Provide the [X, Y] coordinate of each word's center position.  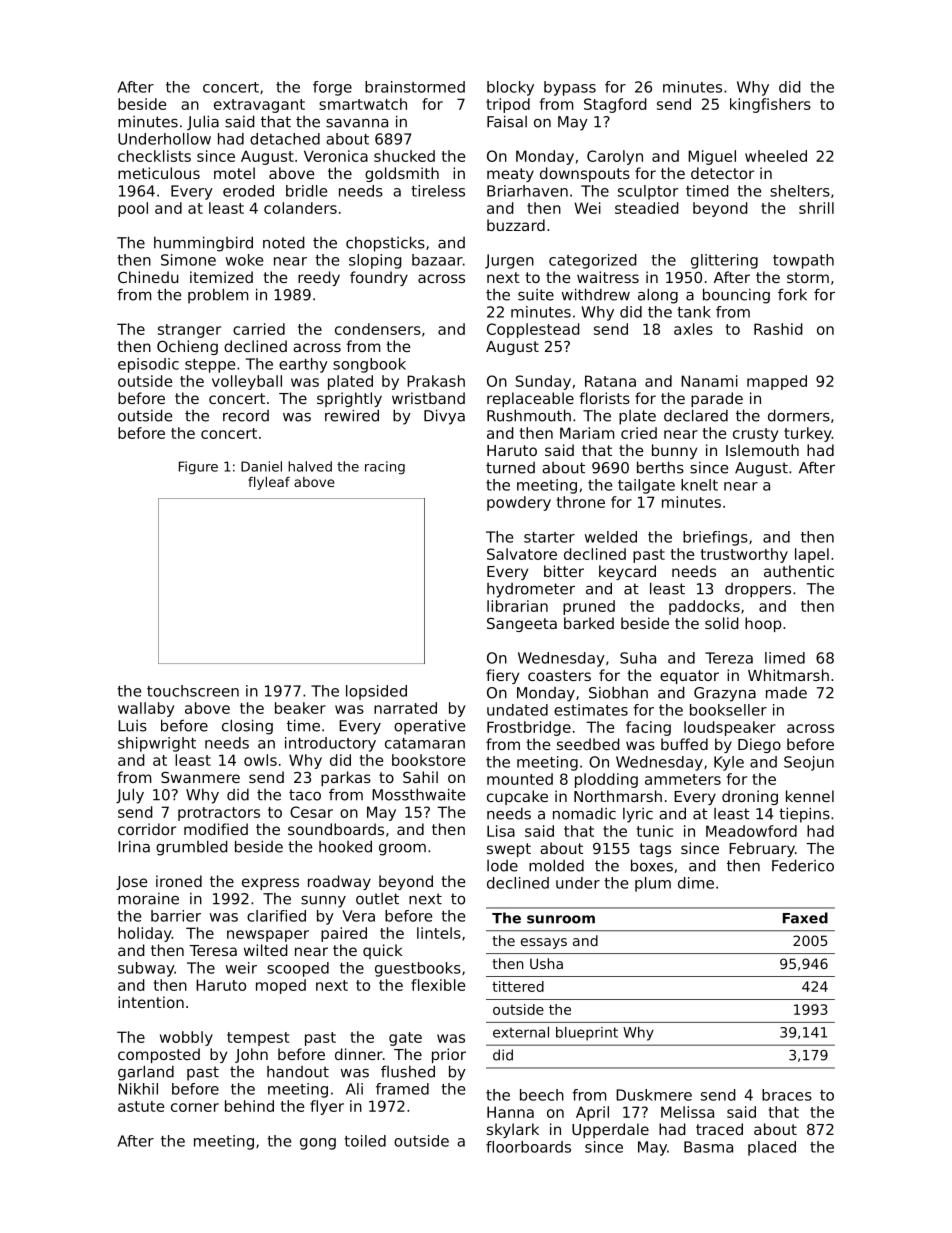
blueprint [587, 1034]
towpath [803, 261]
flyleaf [269, 483]
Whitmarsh [788, 675]
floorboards [528, 1147]
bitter [564, 571]
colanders [300, 208]
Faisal [507, 121]
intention [151, 1002]
